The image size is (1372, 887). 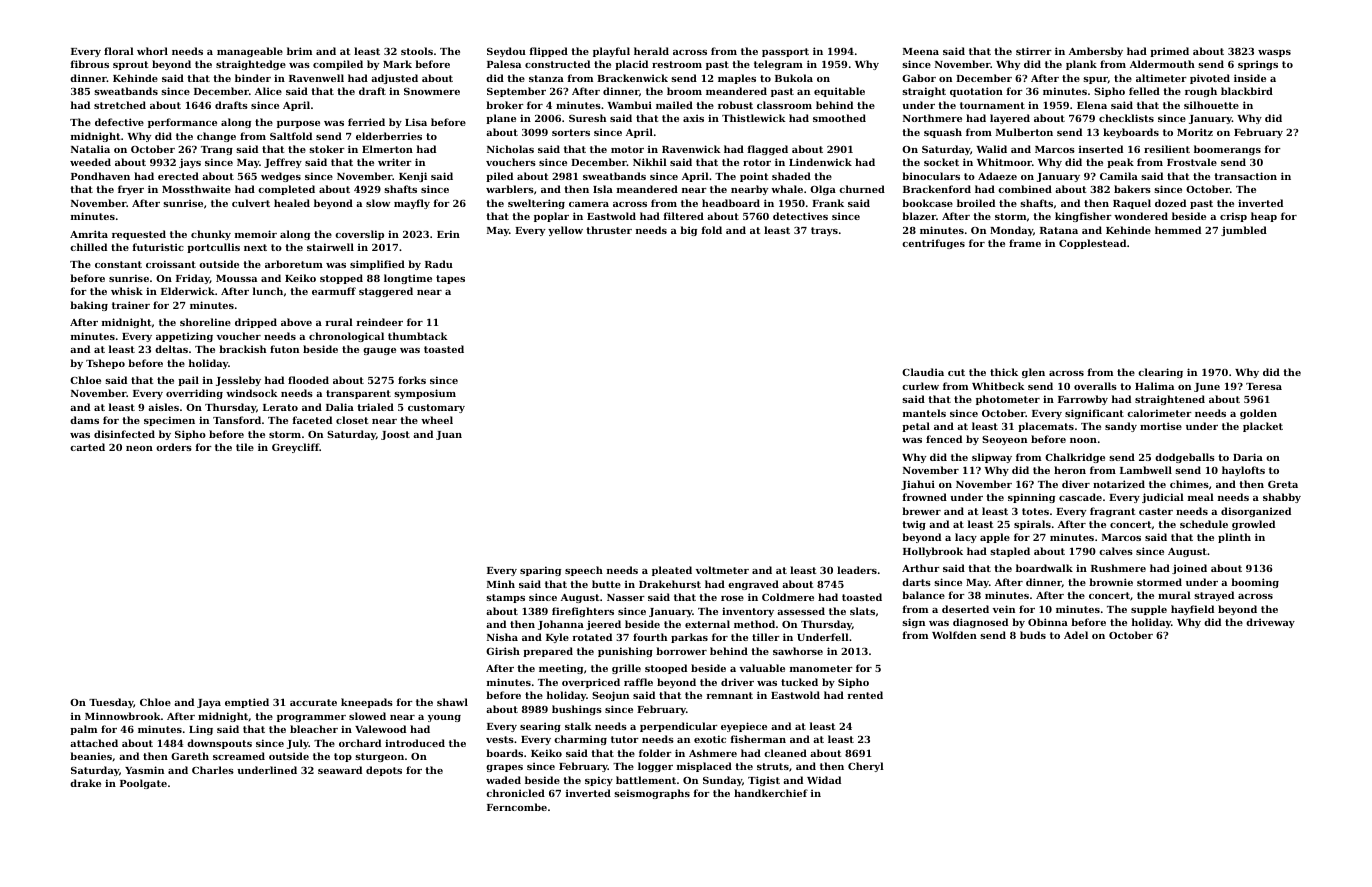 I want to click on Greycliff, so click(x=296, y=448).
